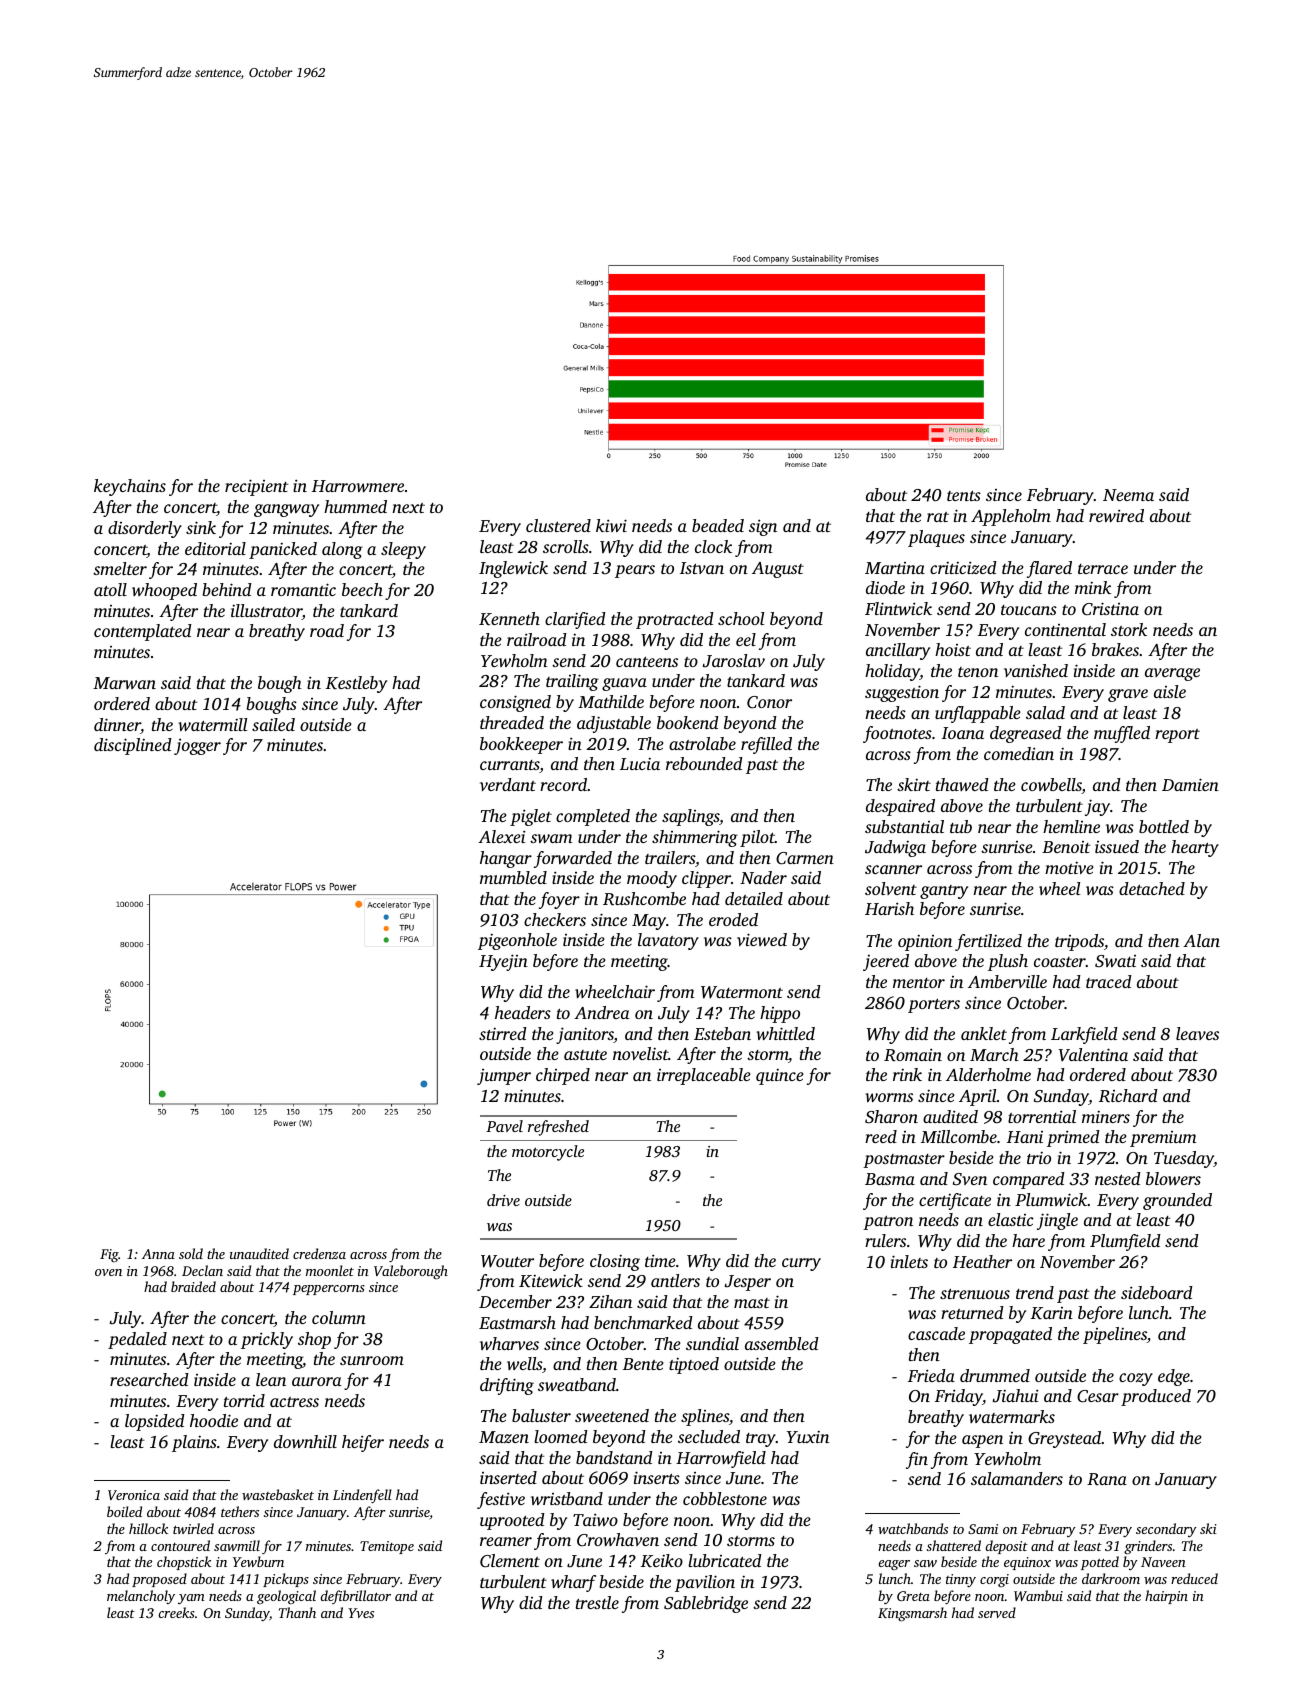  What do you see at coordinates (718, 525) in the page?
I see `beaded` at bounding box center [718, 525].
